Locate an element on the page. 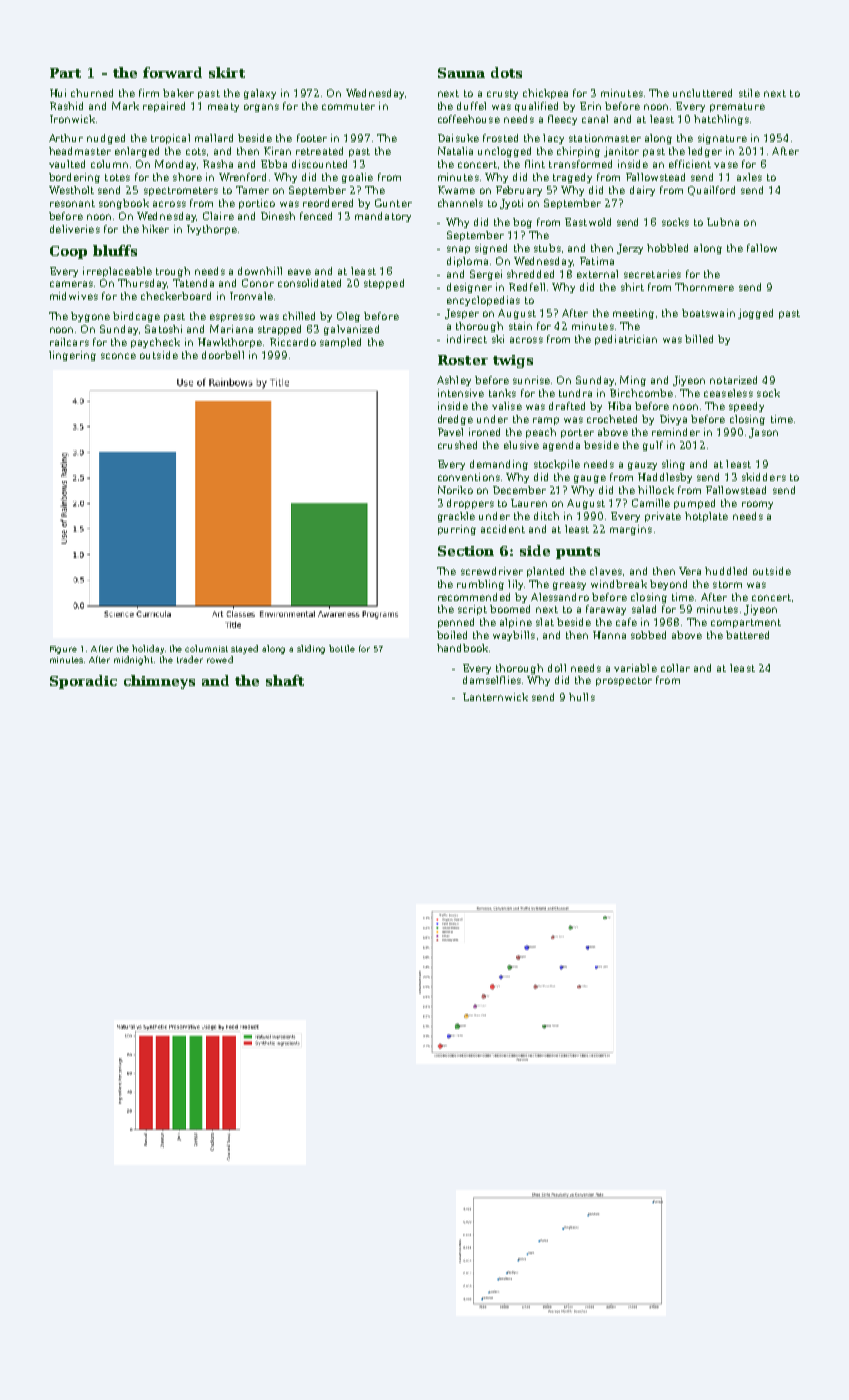 This document has width=849, height=1400. Sporadic is located at coordinates (83, 682).
